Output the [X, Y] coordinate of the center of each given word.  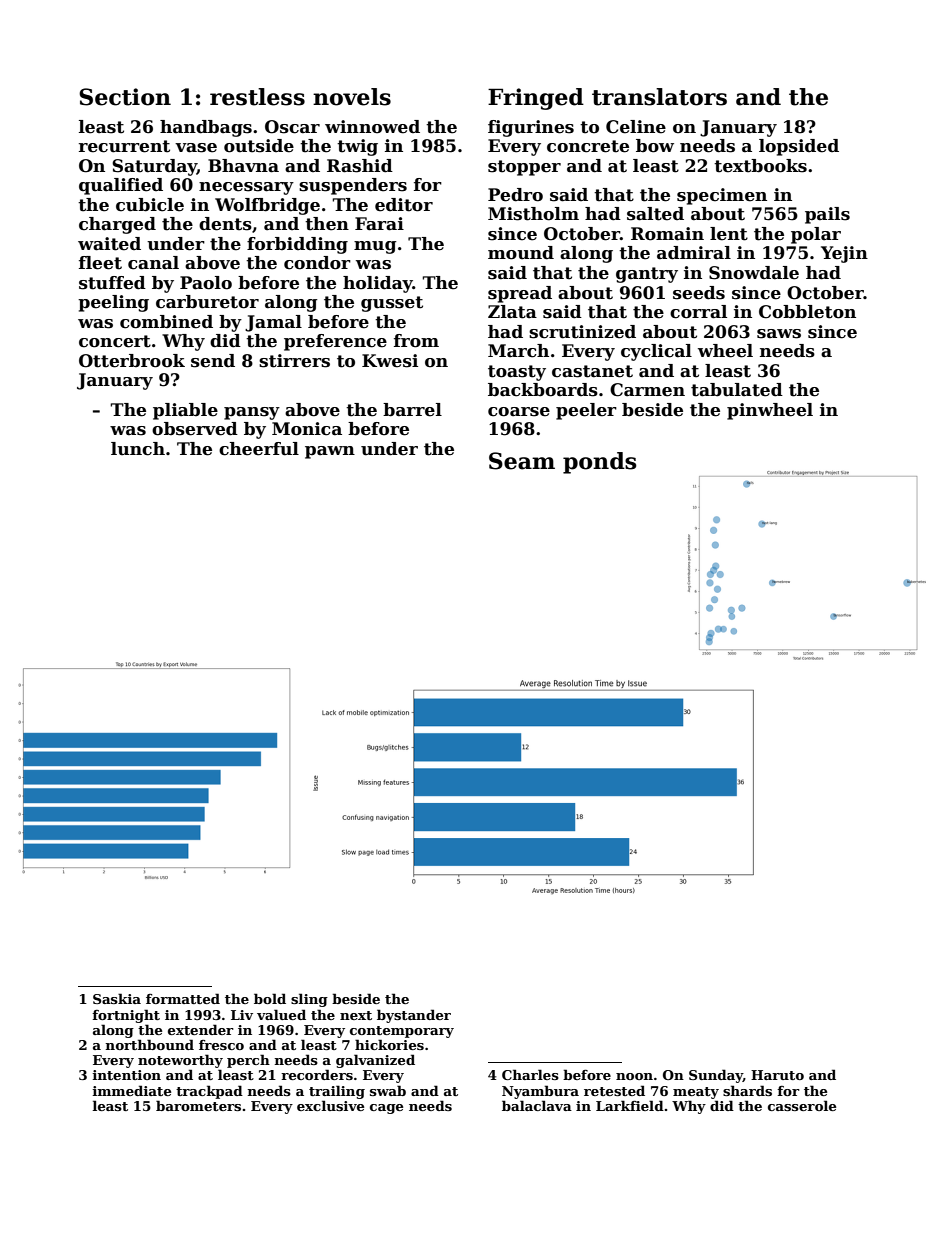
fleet [100, 263]
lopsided [799, 147]
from [416, 341]
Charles [530, 1074]
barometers [198, 1105]
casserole [802, 1105]
